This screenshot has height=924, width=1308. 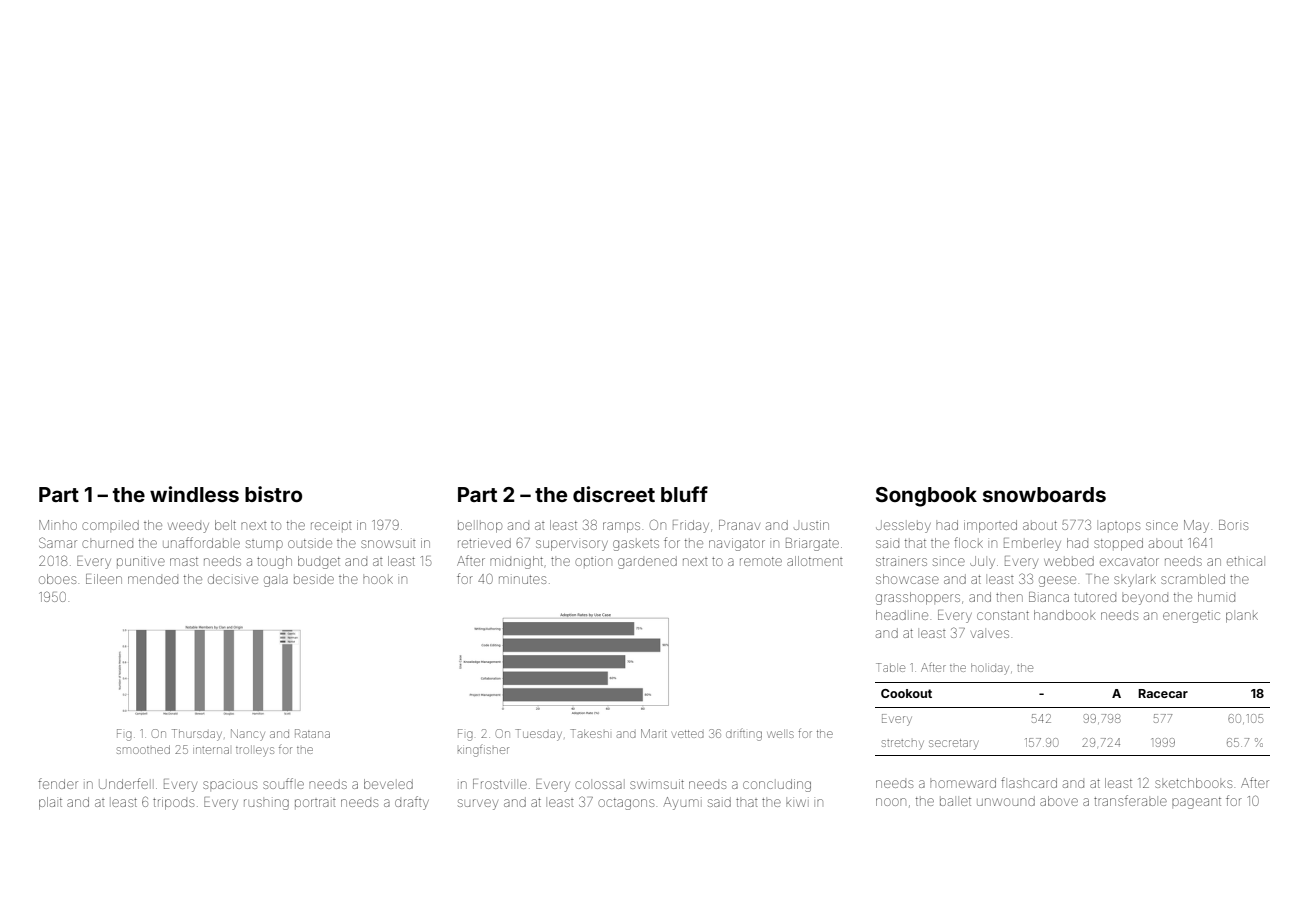 I want to click on bistro, so click(x=273, y=494).
